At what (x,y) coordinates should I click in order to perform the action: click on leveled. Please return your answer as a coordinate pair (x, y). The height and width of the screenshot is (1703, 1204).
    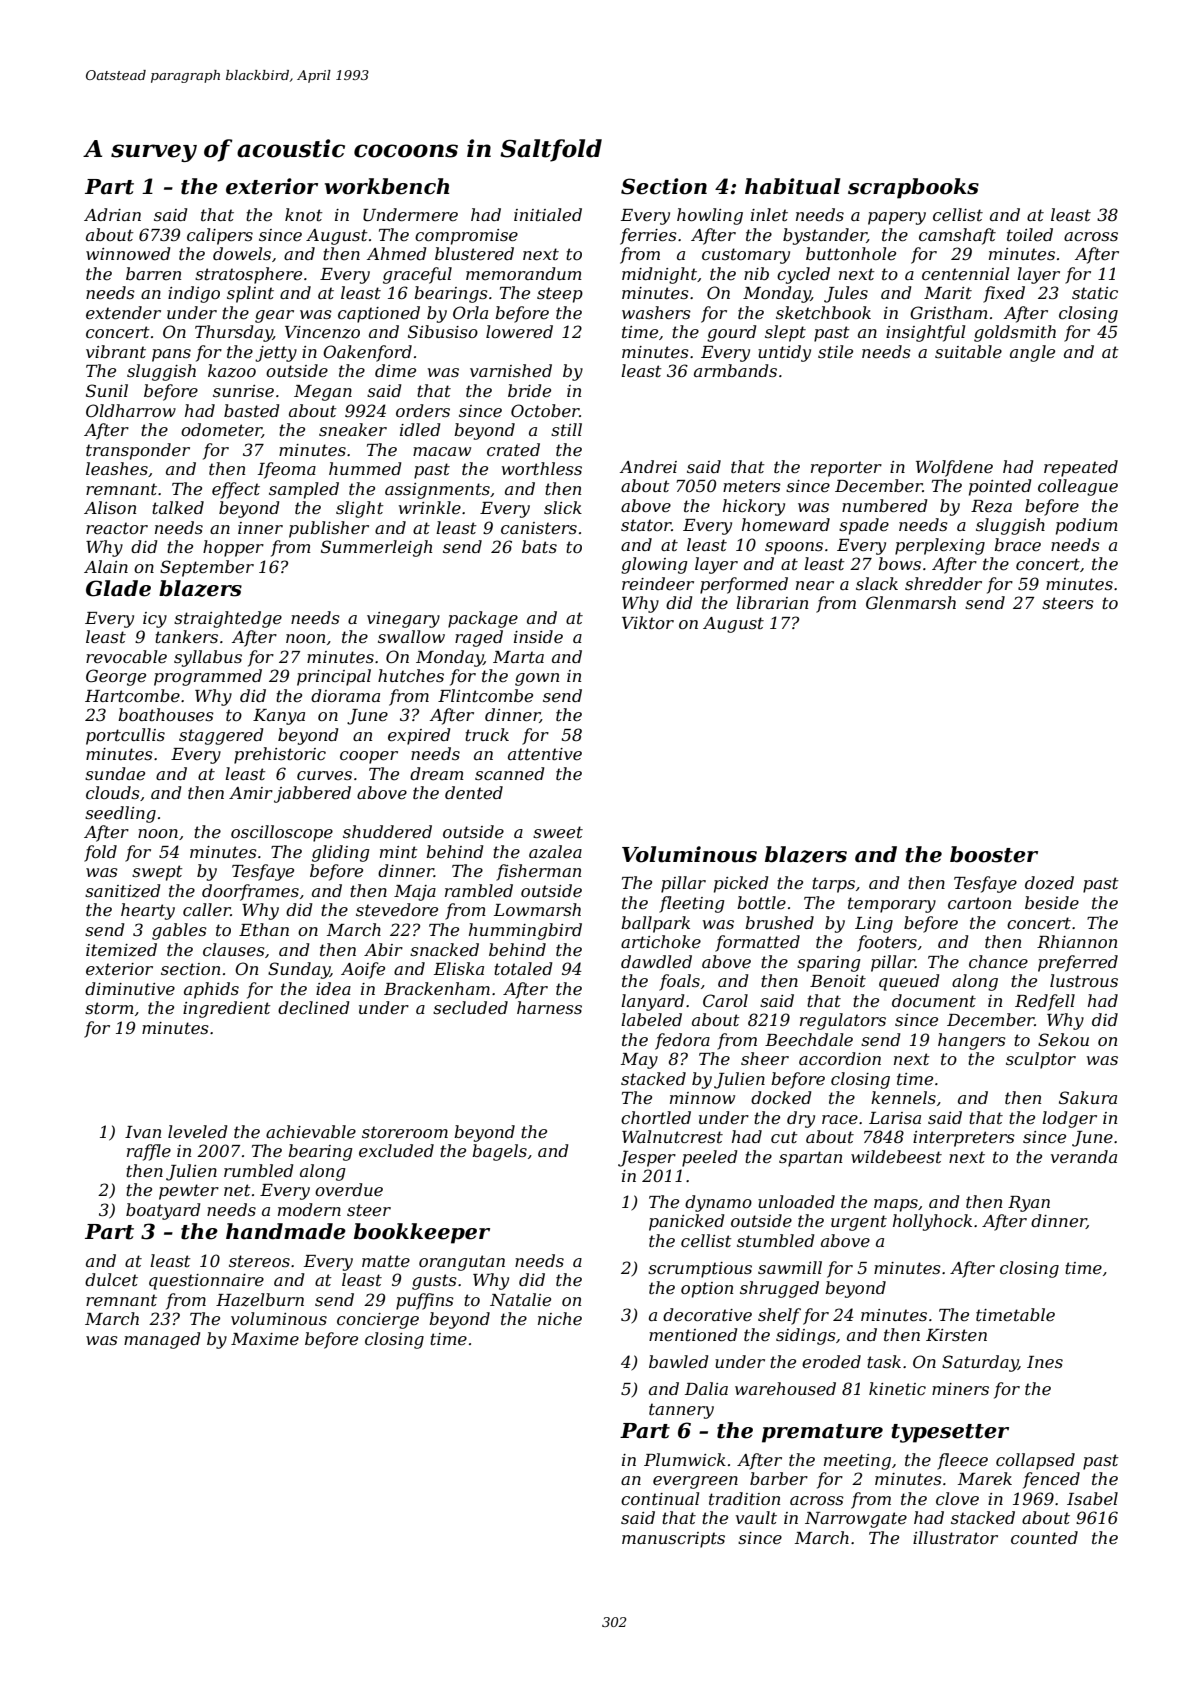
    Looking at the image, I should click on (197, 1131).
